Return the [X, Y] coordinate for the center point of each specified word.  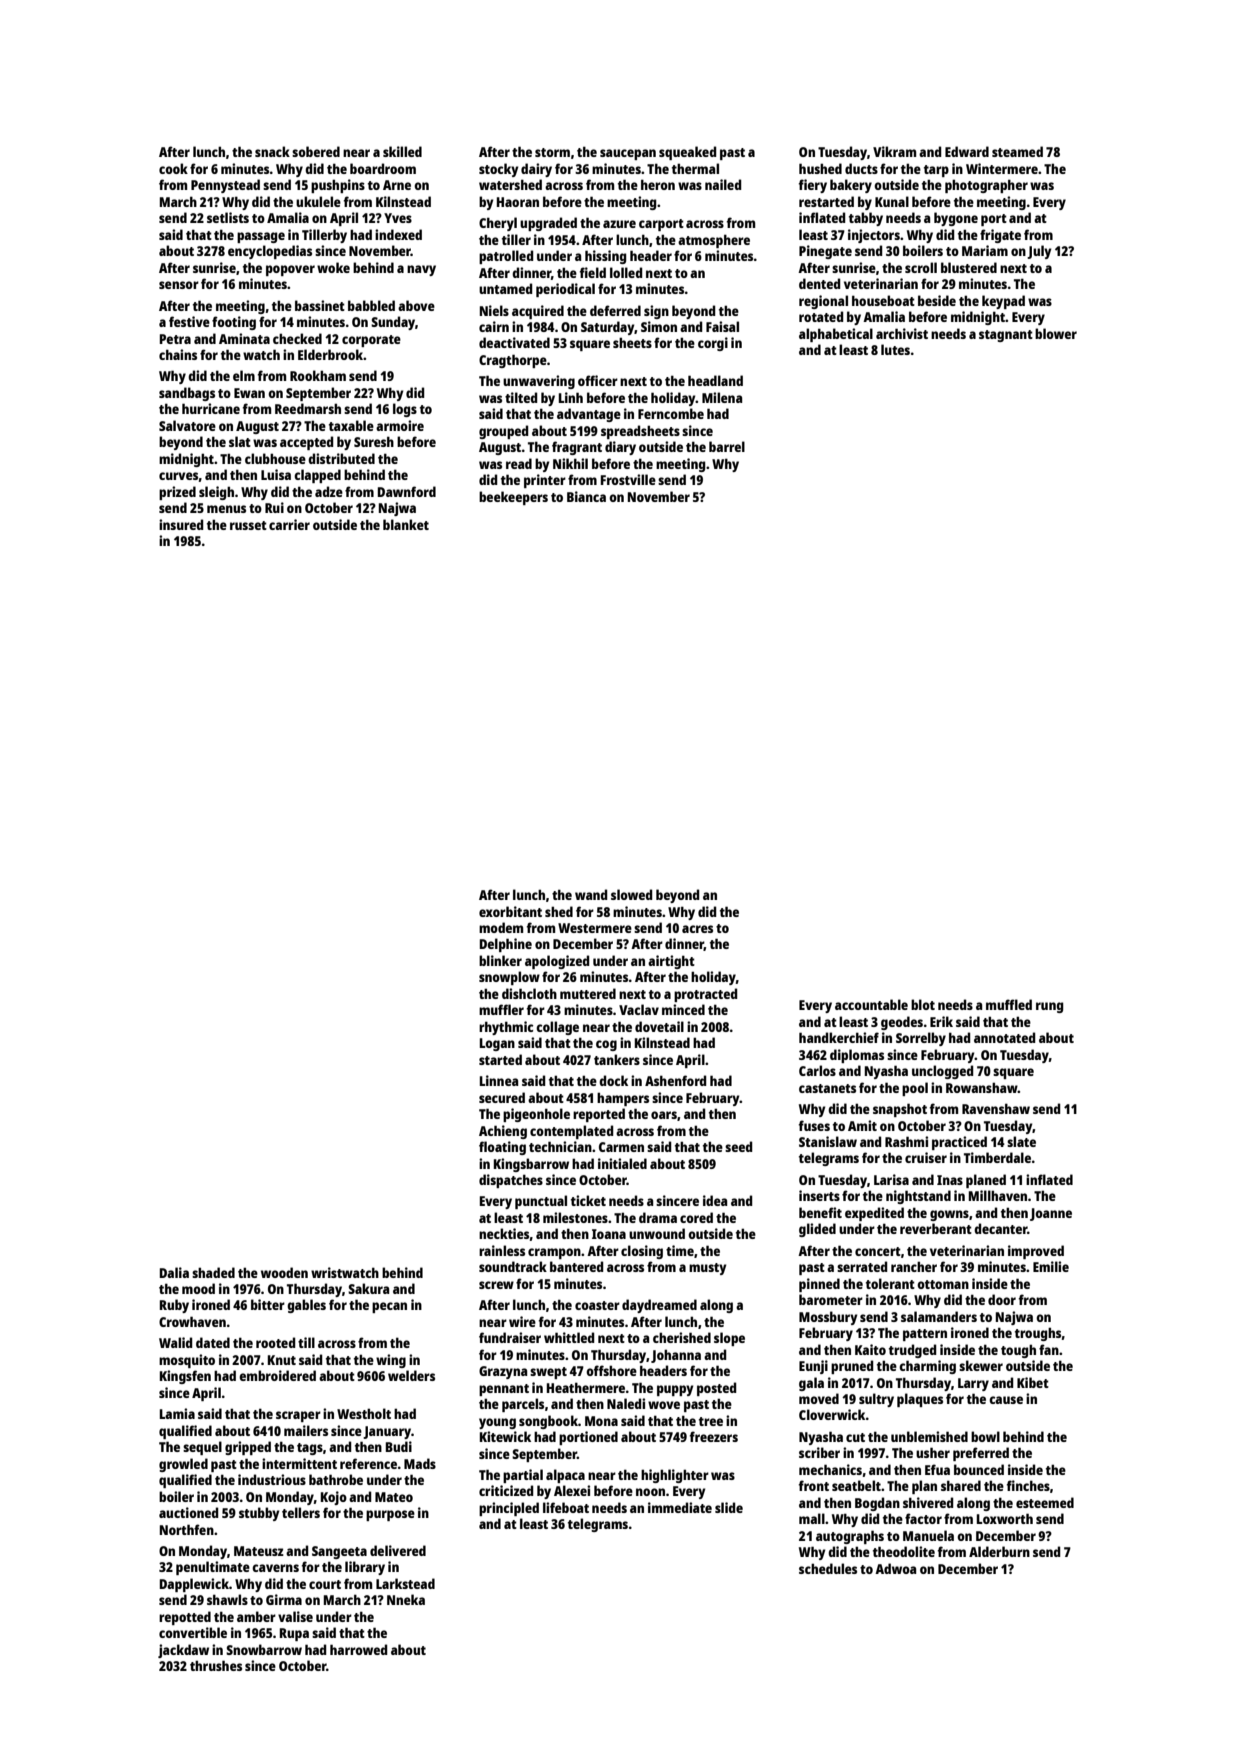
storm [552, 152]
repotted [185, 1618]
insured [181, 524]
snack [272, 151]
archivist [902, 333]
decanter [1000, 1228]
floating [502, 1148]
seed [738, 1146]
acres [697, 929]
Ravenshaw [996, 1108]
